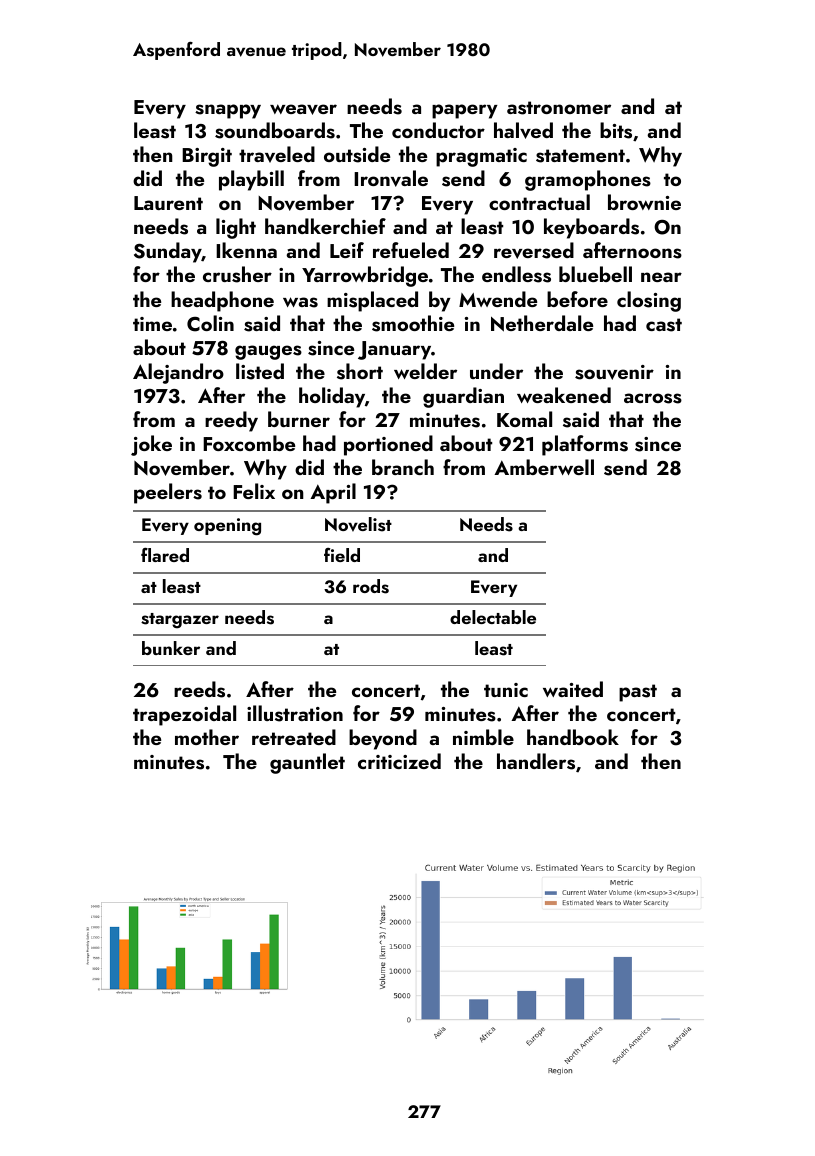  Describe the element at coordinates (559, 108) in the page. I see `astronomer` at that location.
